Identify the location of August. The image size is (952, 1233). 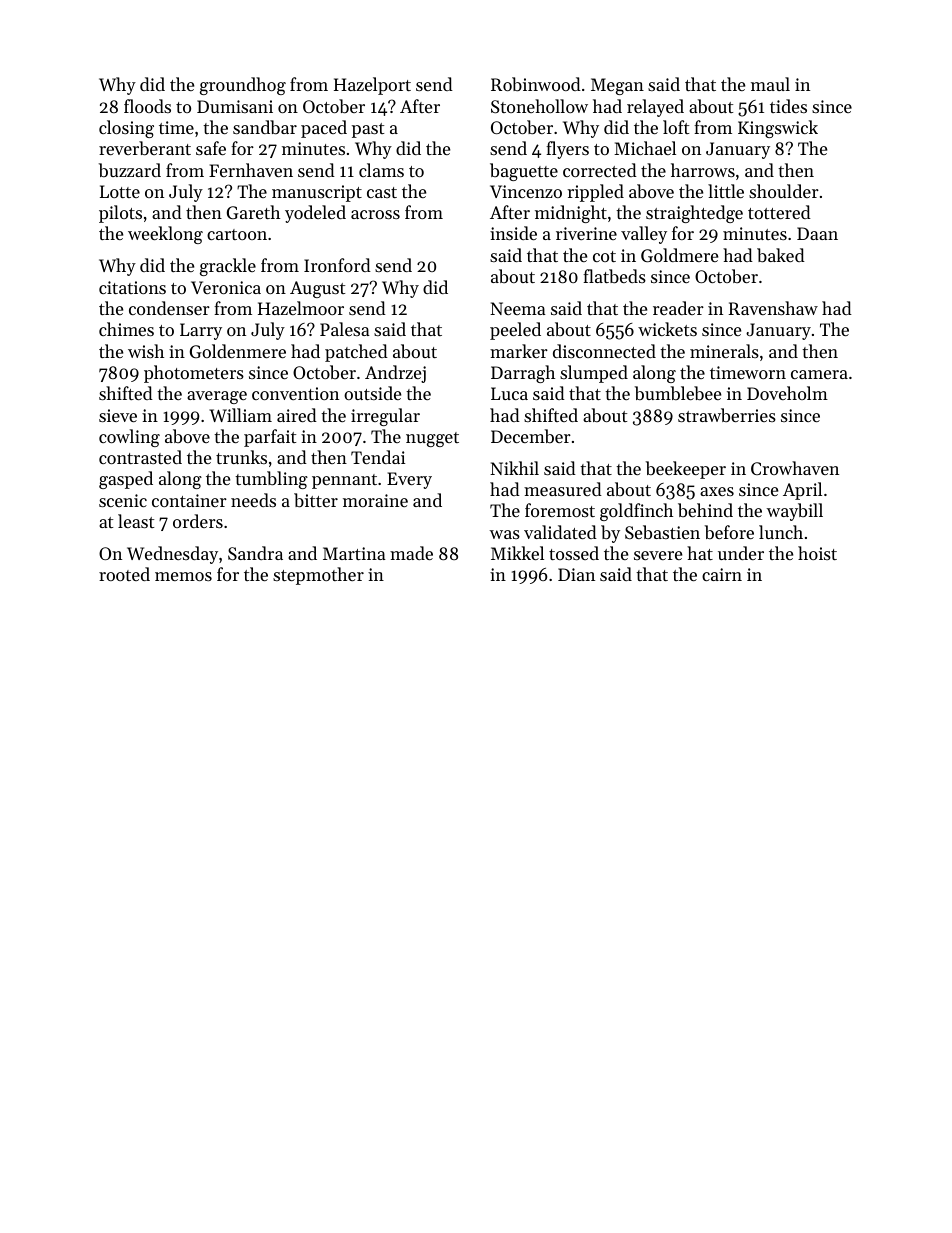
(317, 289).
